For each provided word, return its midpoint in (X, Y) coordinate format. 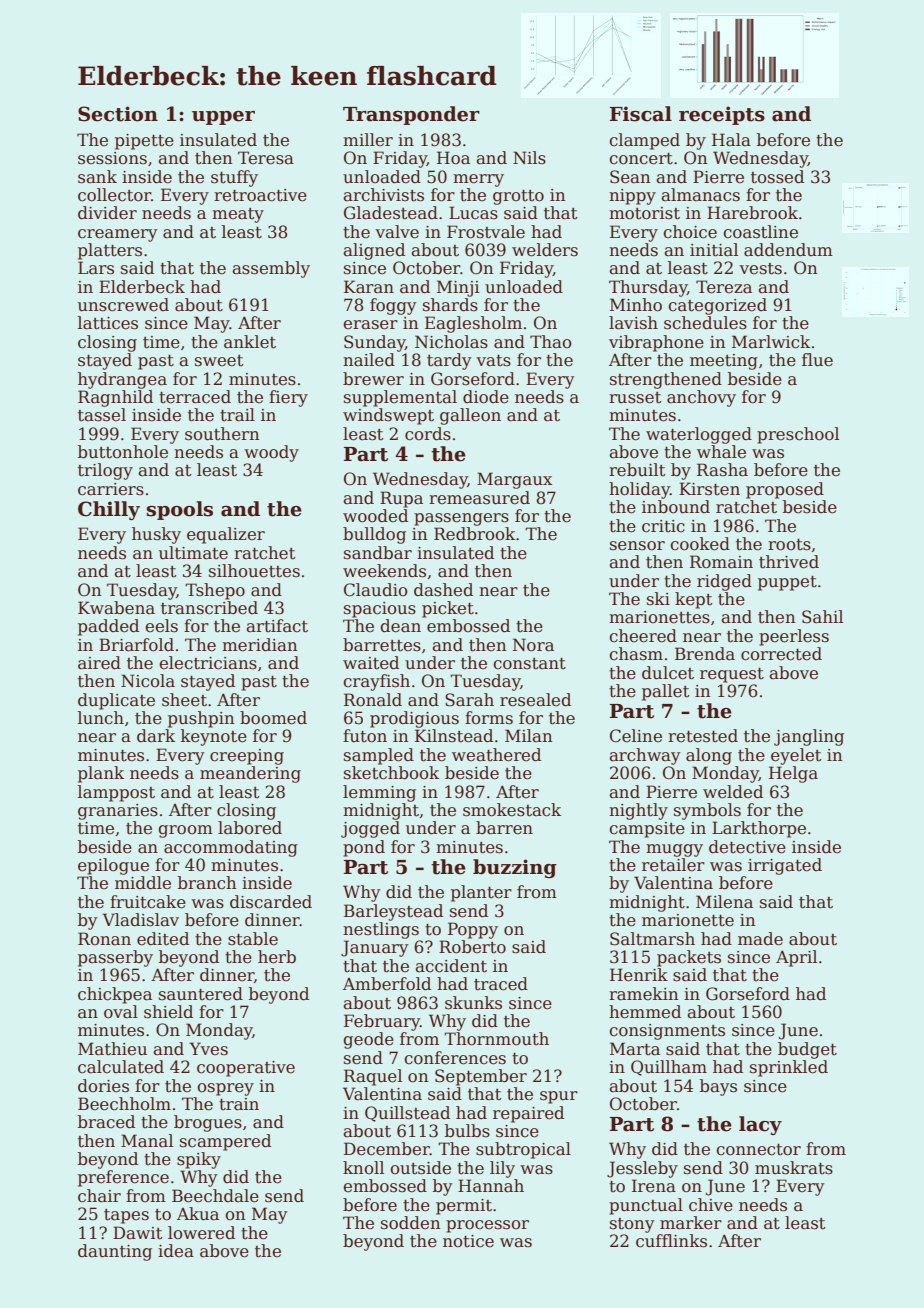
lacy (760, 1125)
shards (450, 305)
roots (789, 545)
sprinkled (789, 1068)
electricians (208, 663)
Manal (147, 1141)
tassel (102, 415)
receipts (722, 115)
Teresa (266, 158)
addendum (788, 250)
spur (559, 1097)
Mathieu (112, 1049)
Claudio (376, 590)
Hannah (491, 1186)
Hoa (453, 158)
